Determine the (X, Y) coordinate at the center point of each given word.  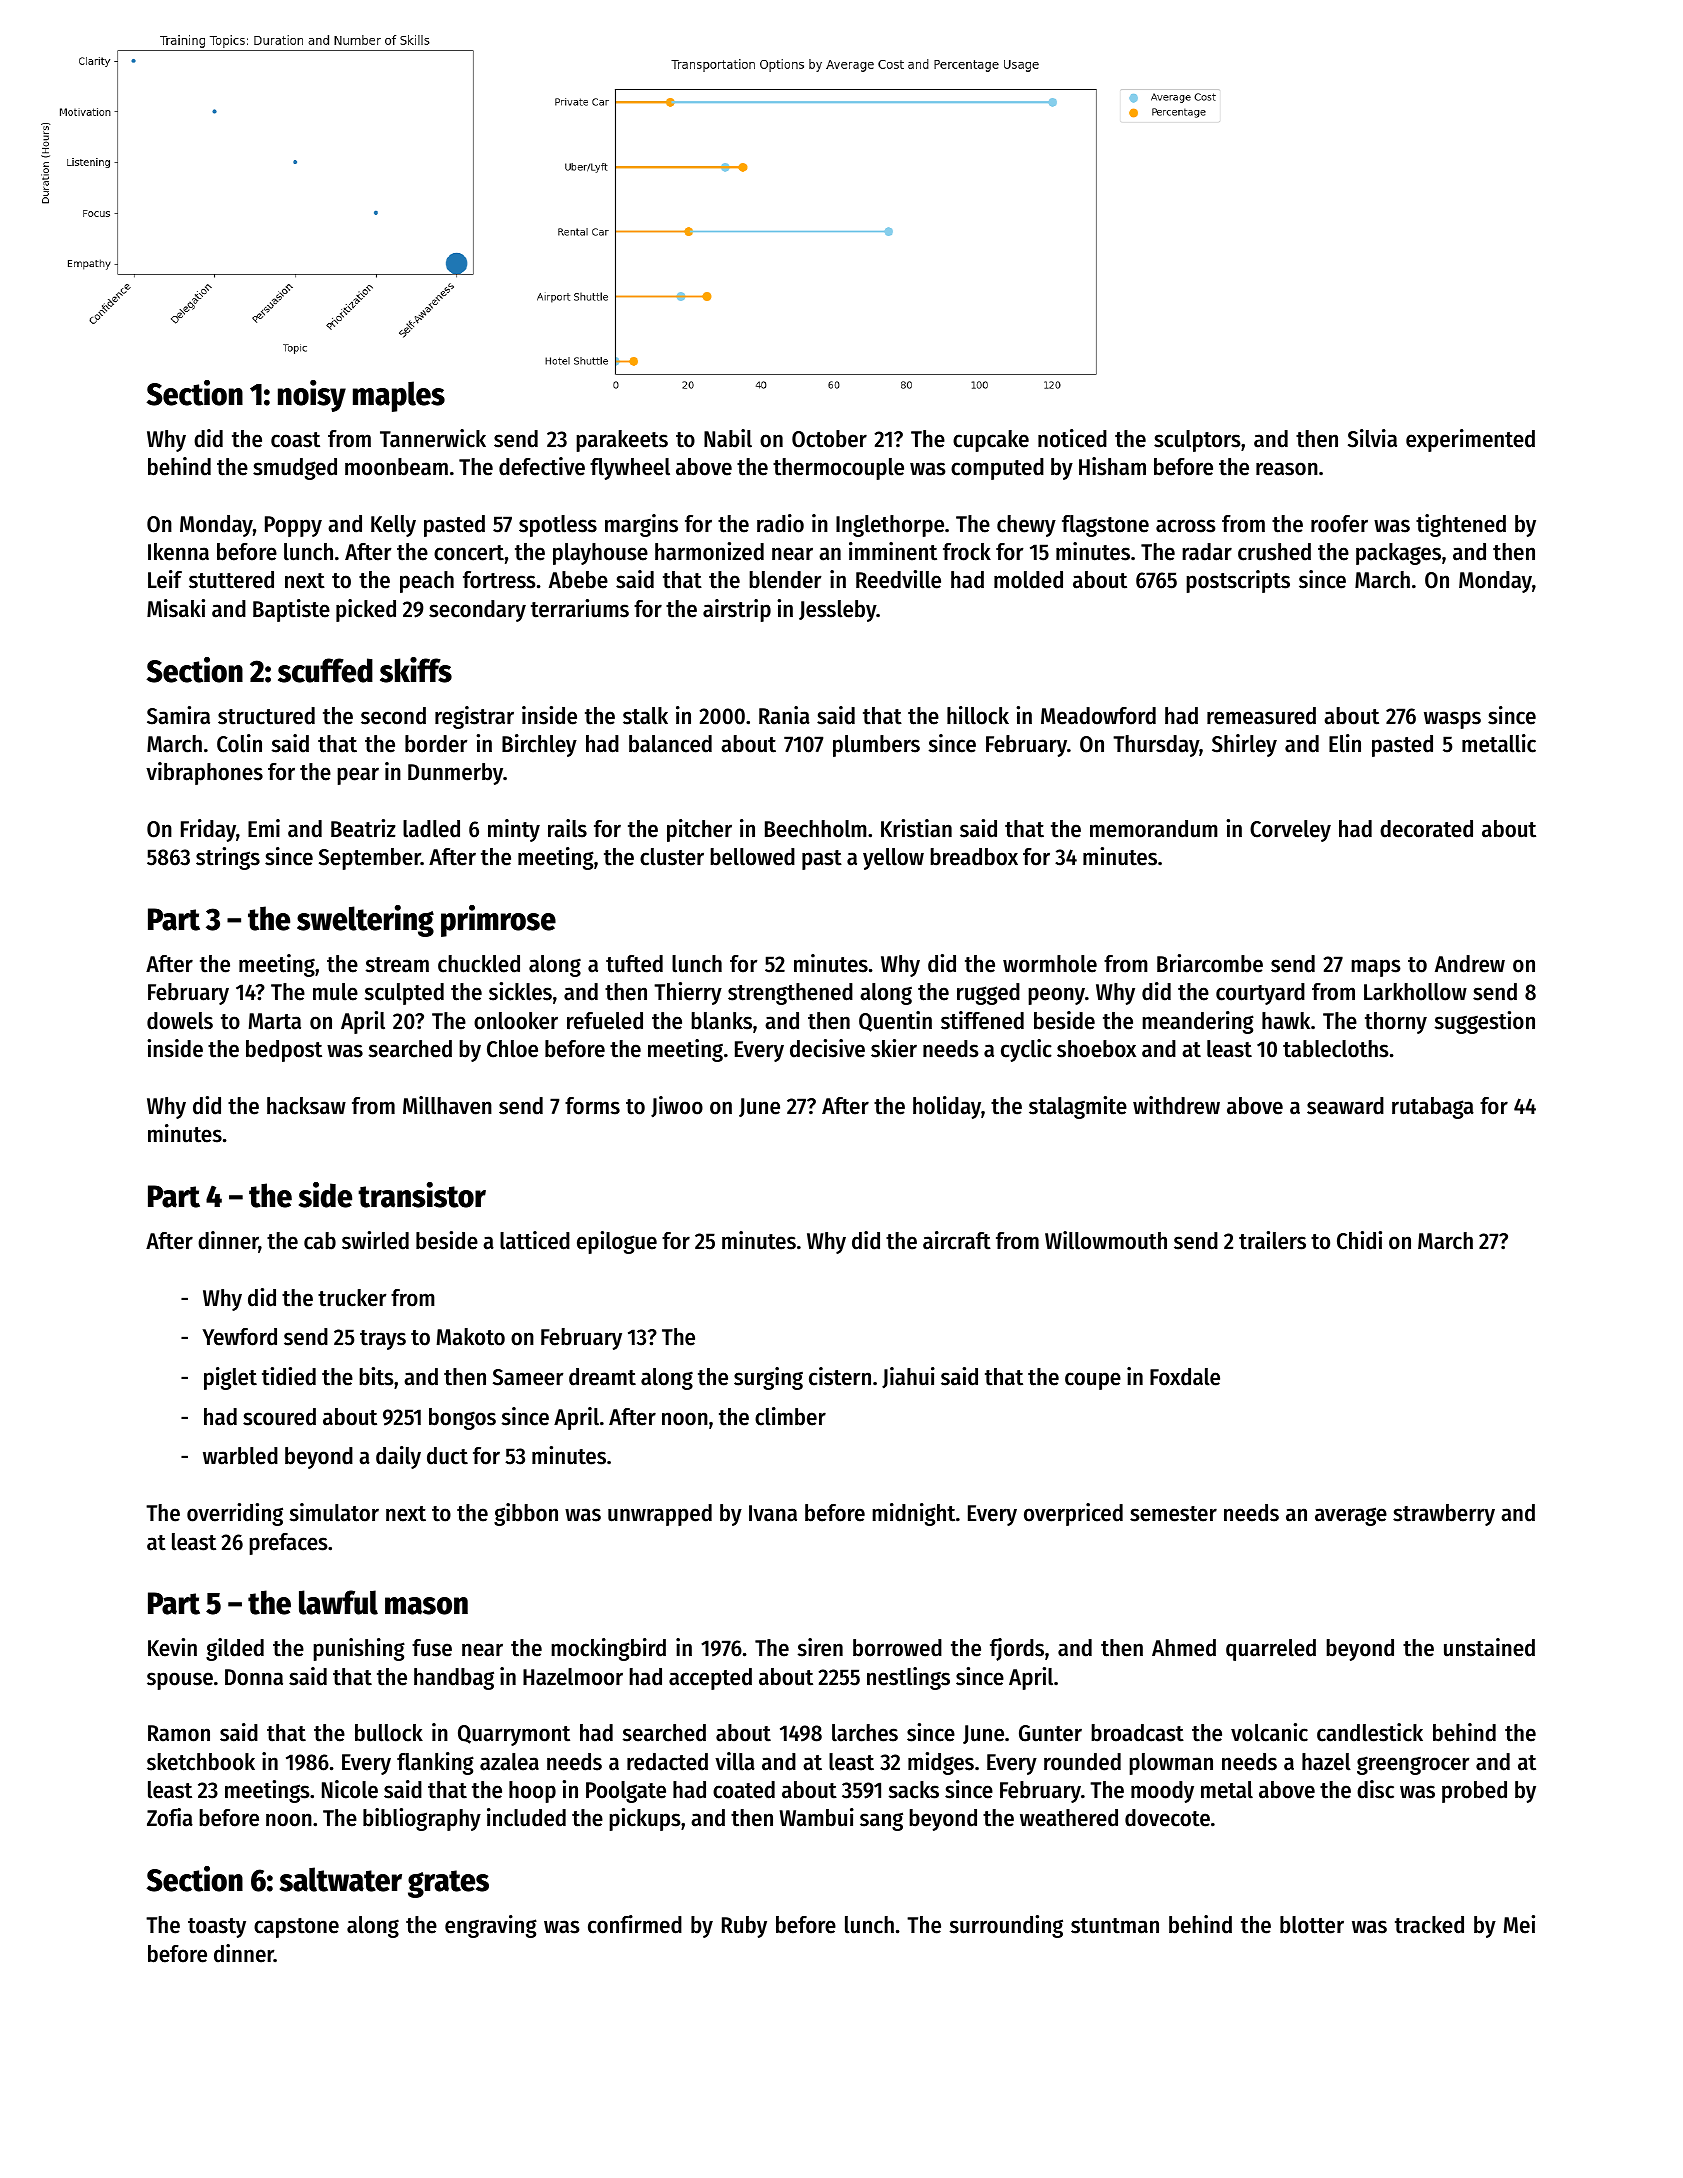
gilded (235, 1649)
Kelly (393, 526)
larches (865, 1733)
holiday (947, 1107)
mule (335, 992)
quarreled (1271, 1650)
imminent (893, 551)
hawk (1286, 1021)
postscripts (1238, 581)
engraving (491, 1926)
